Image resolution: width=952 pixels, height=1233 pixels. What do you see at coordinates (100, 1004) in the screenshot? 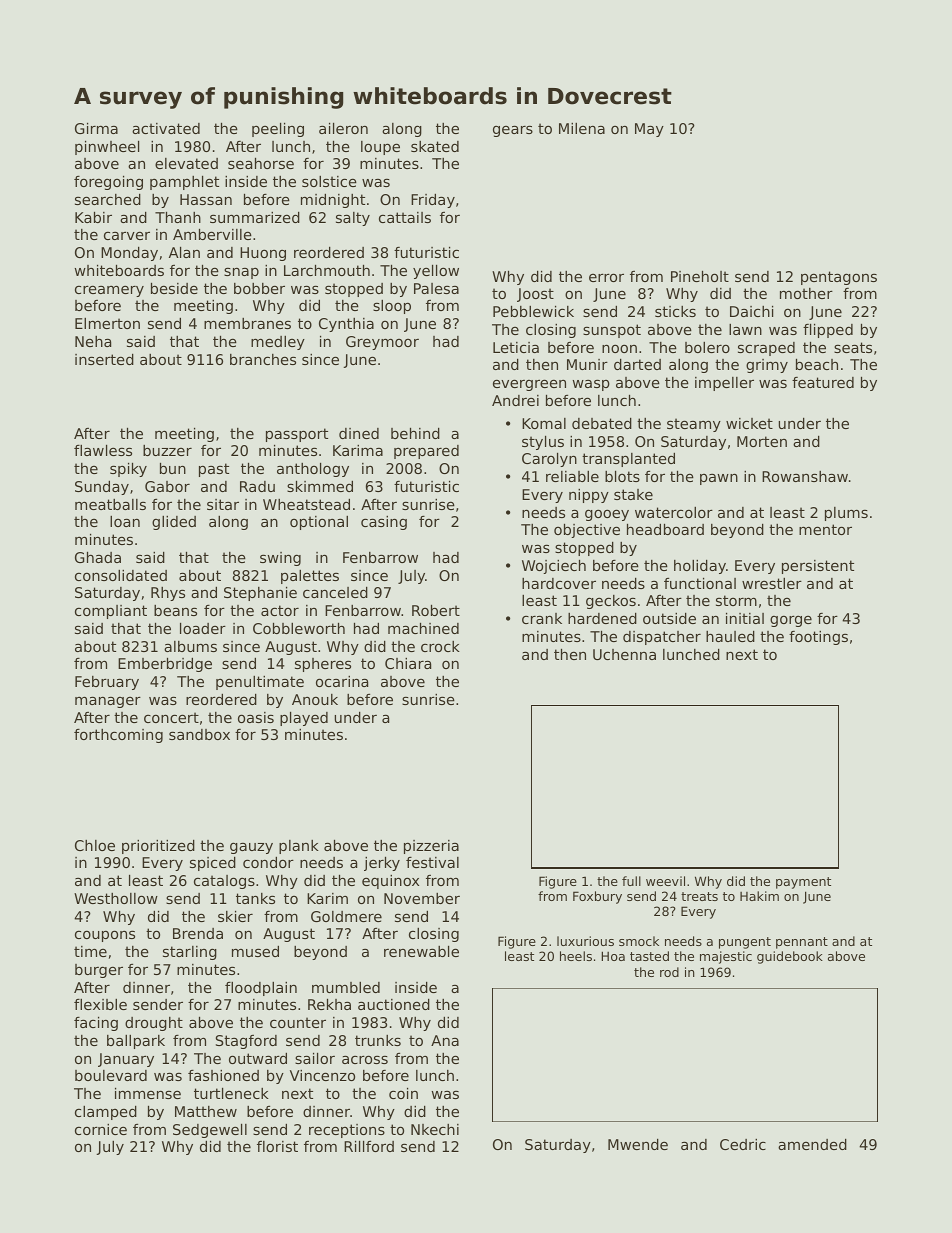
I see `flexible` at bounding box center [100, 1004].
